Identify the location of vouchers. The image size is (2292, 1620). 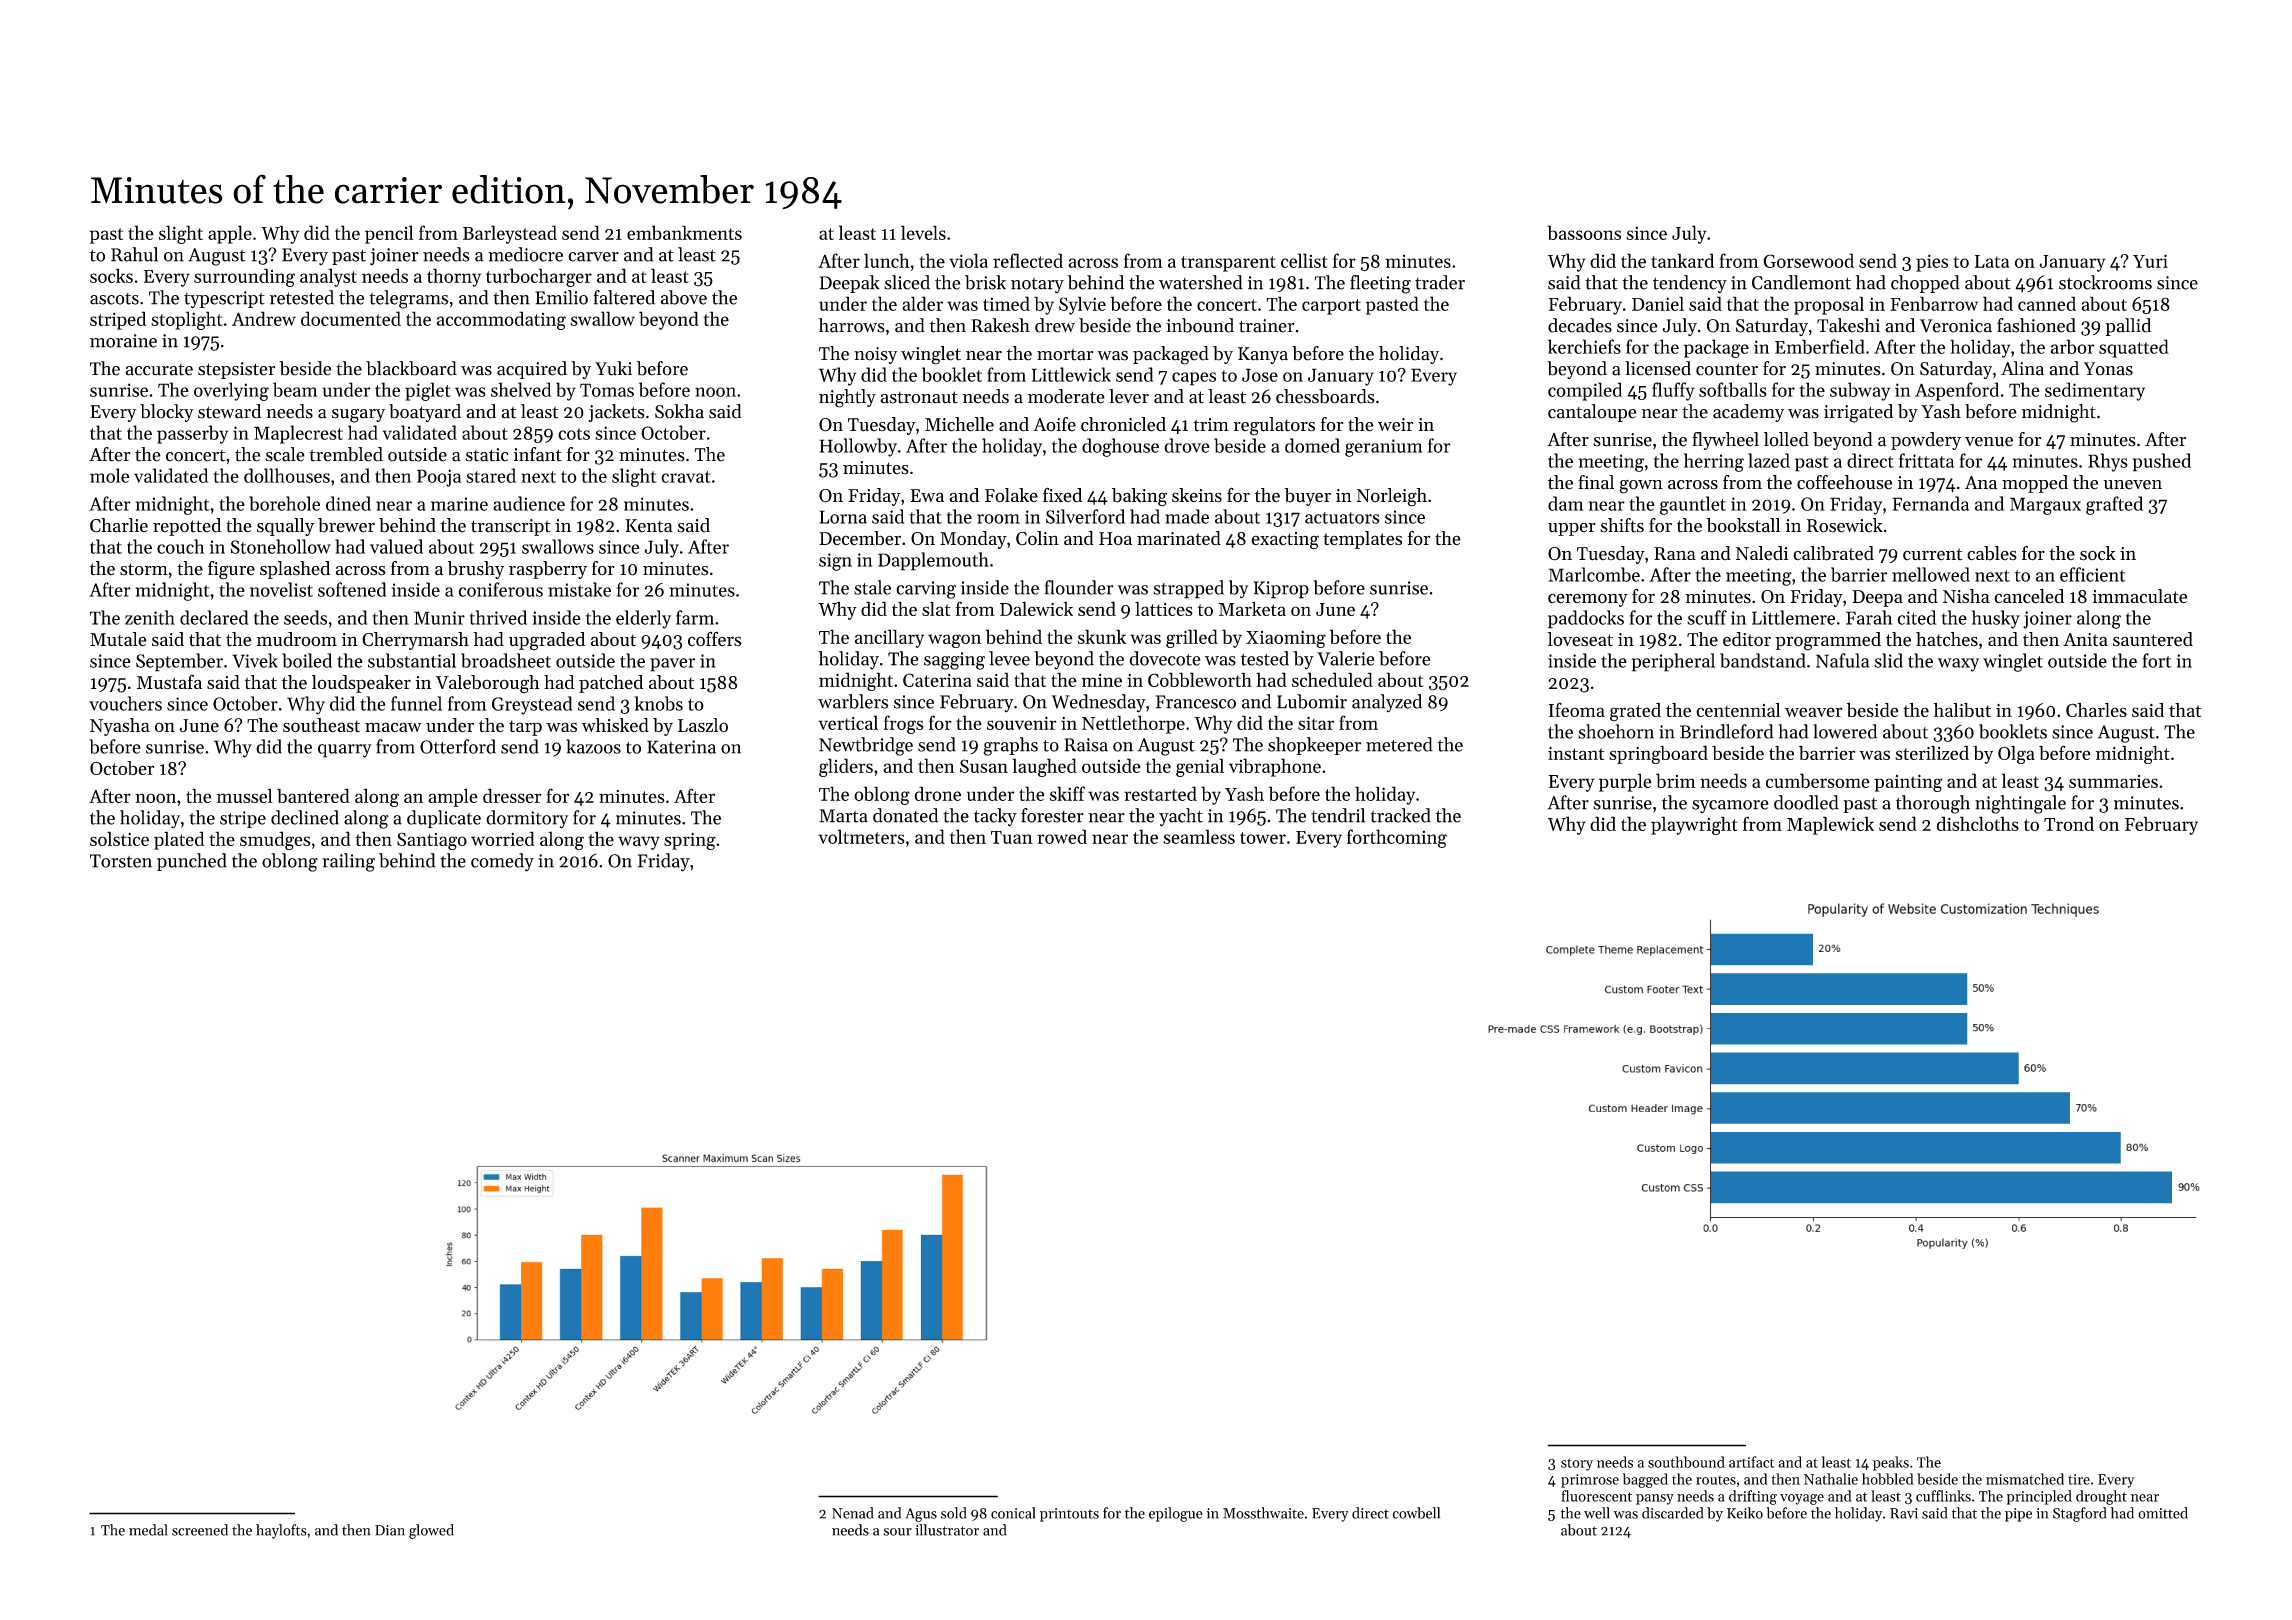
(125, 703).
